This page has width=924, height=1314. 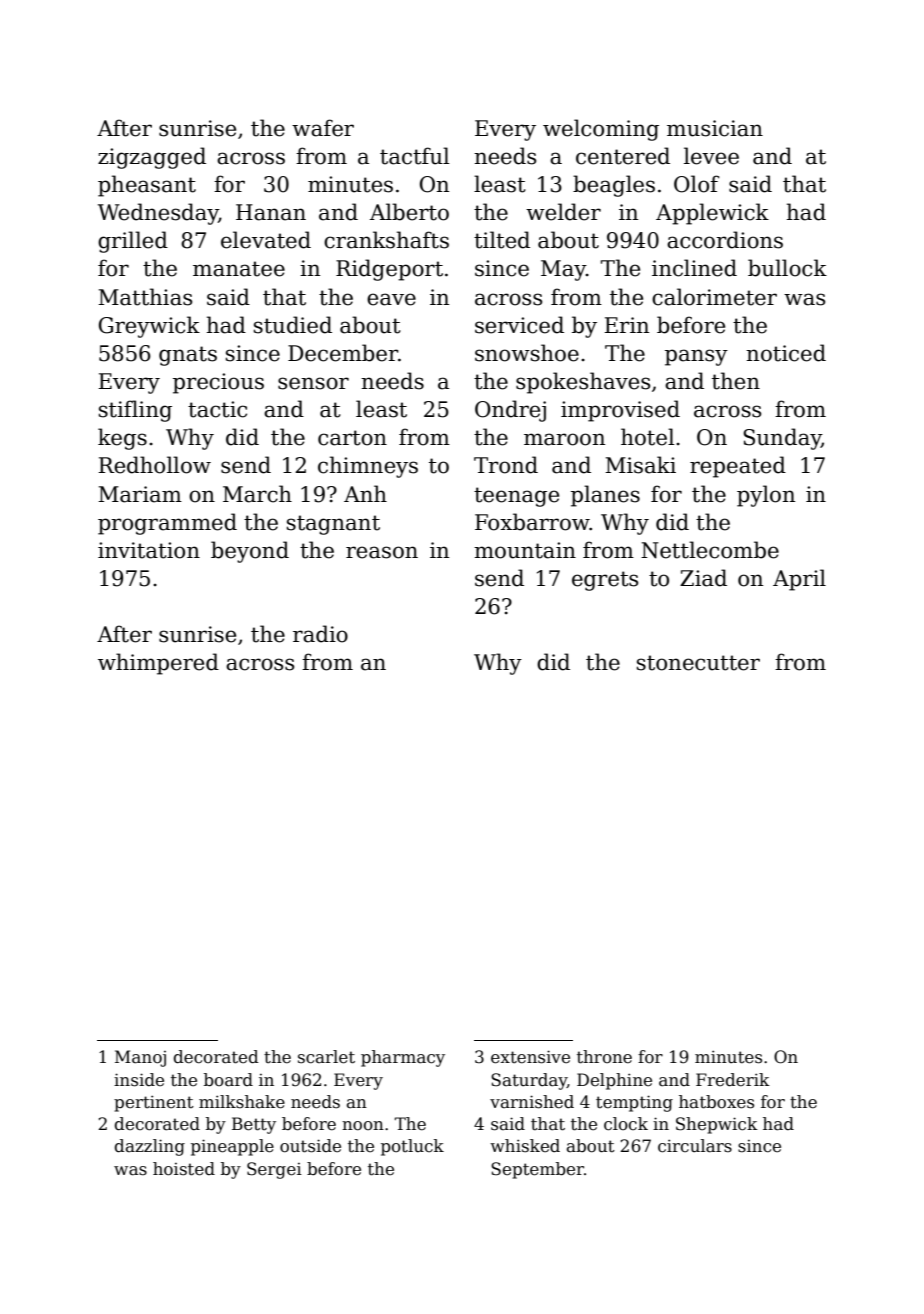 I want to click on zigzagged, so click(x=152, y=158).
